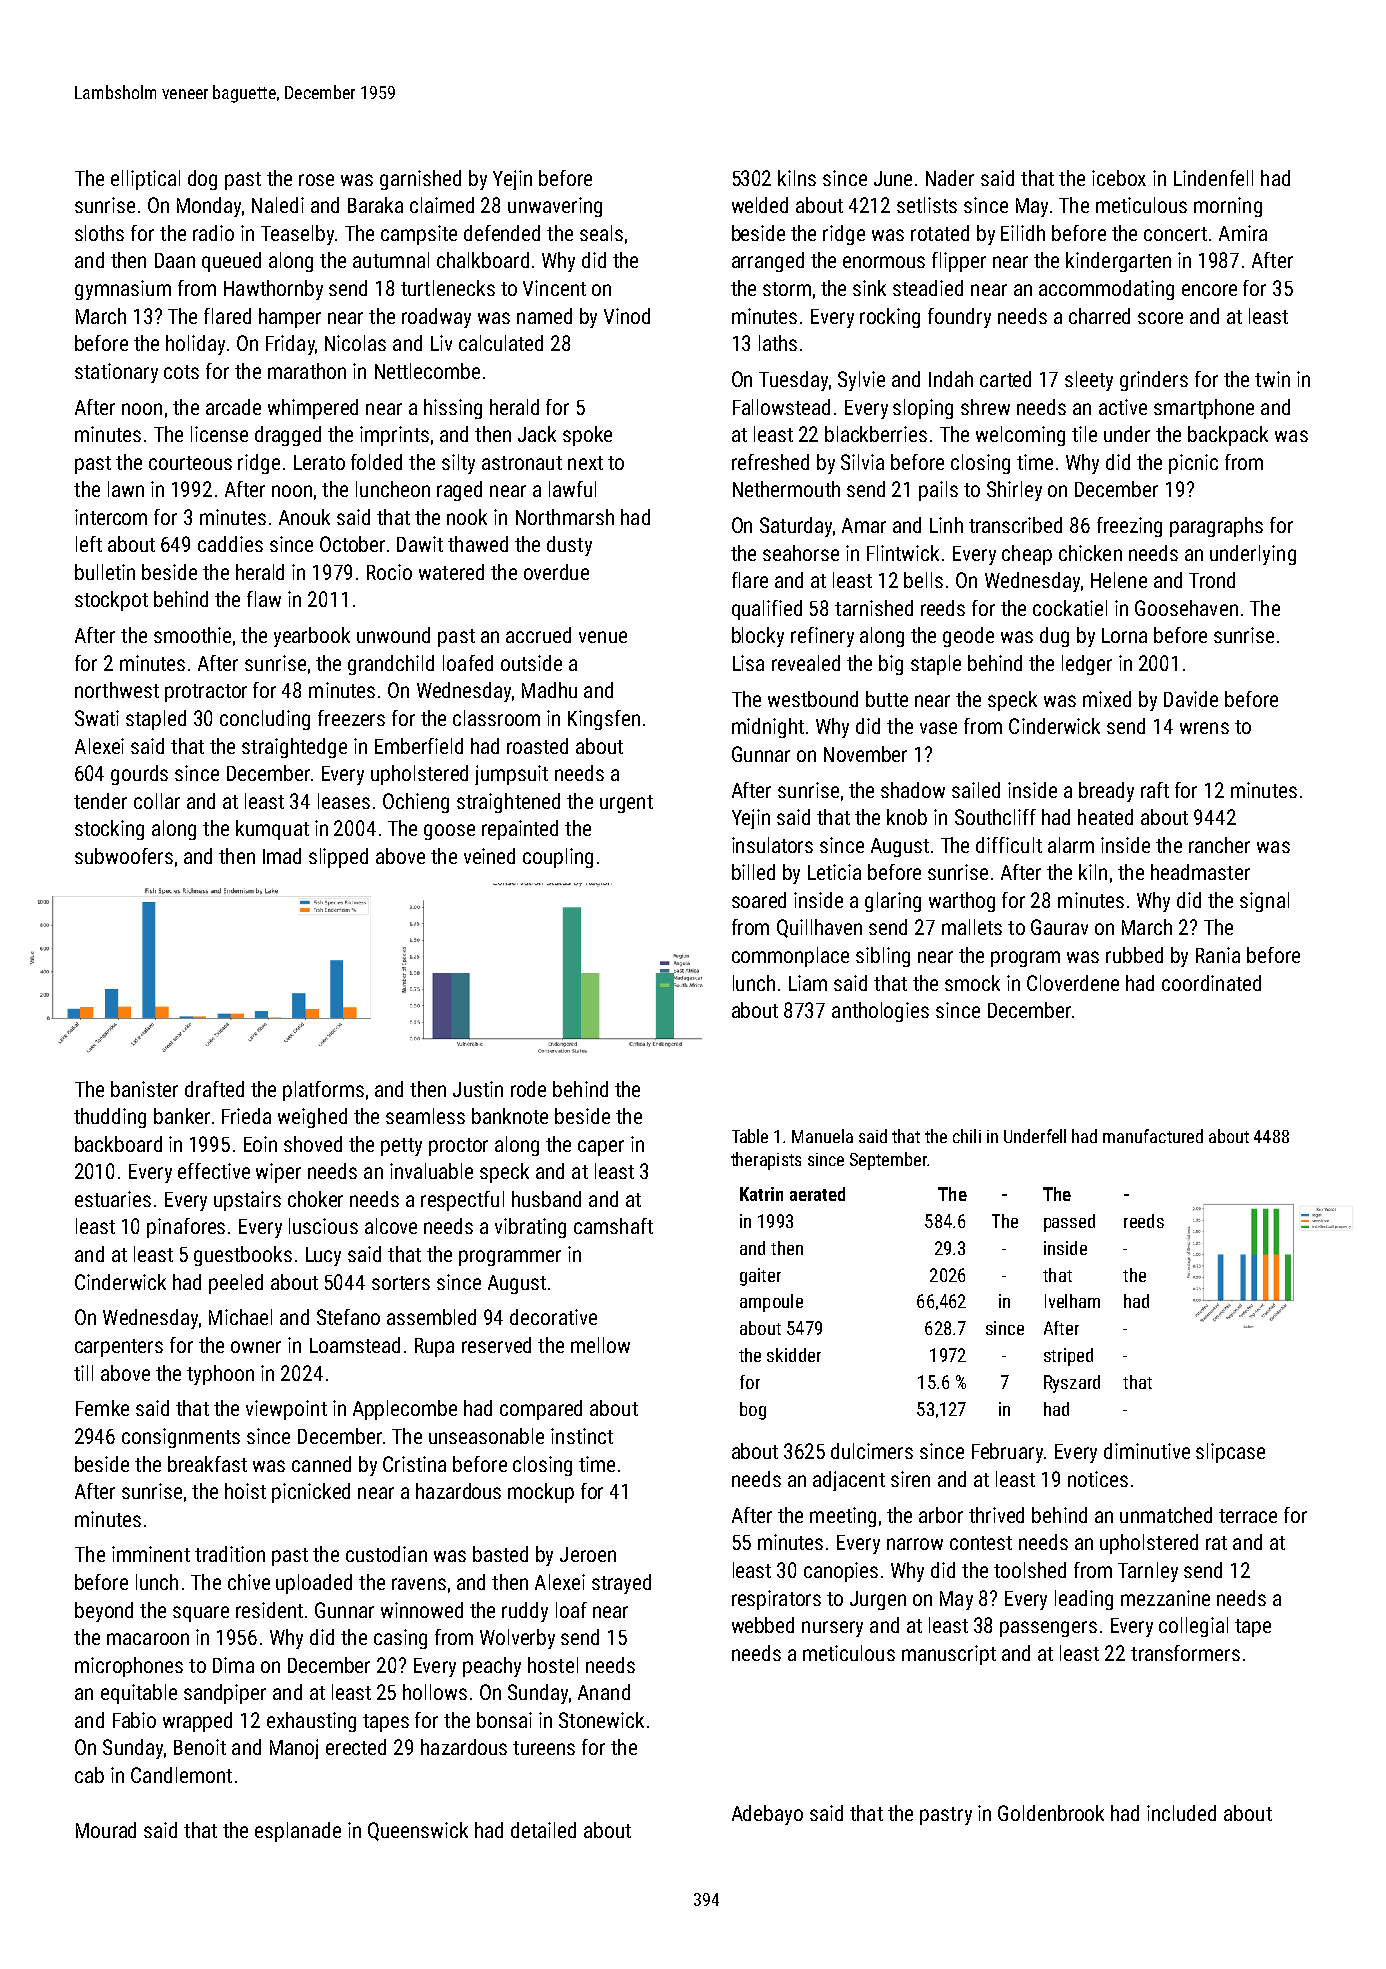 The height and width of the page is (1969, 1386). I want to click on garnished, so click(420, 180).
